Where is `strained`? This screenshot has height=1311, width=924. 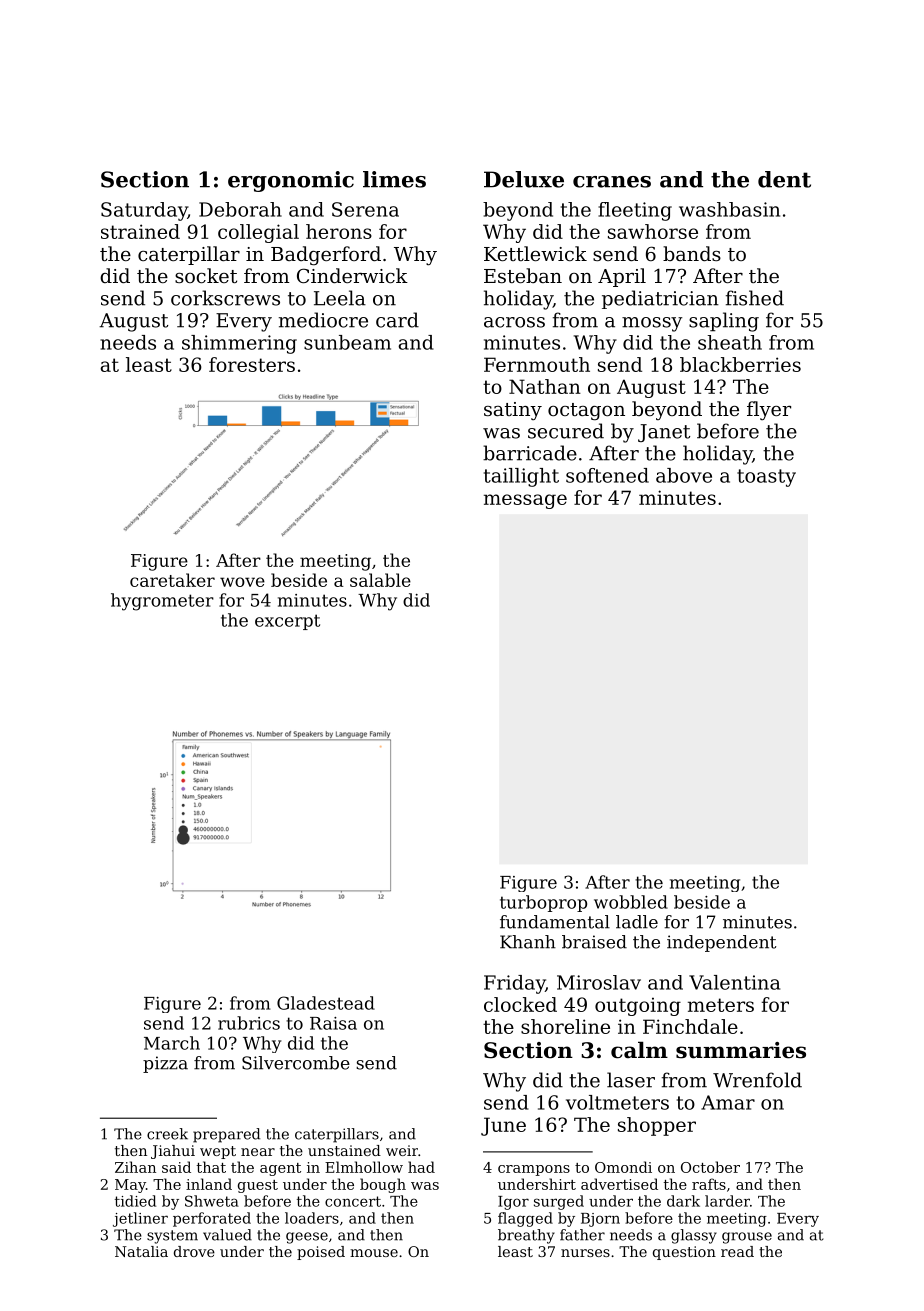
strained is located at coordinates (140, 231).
